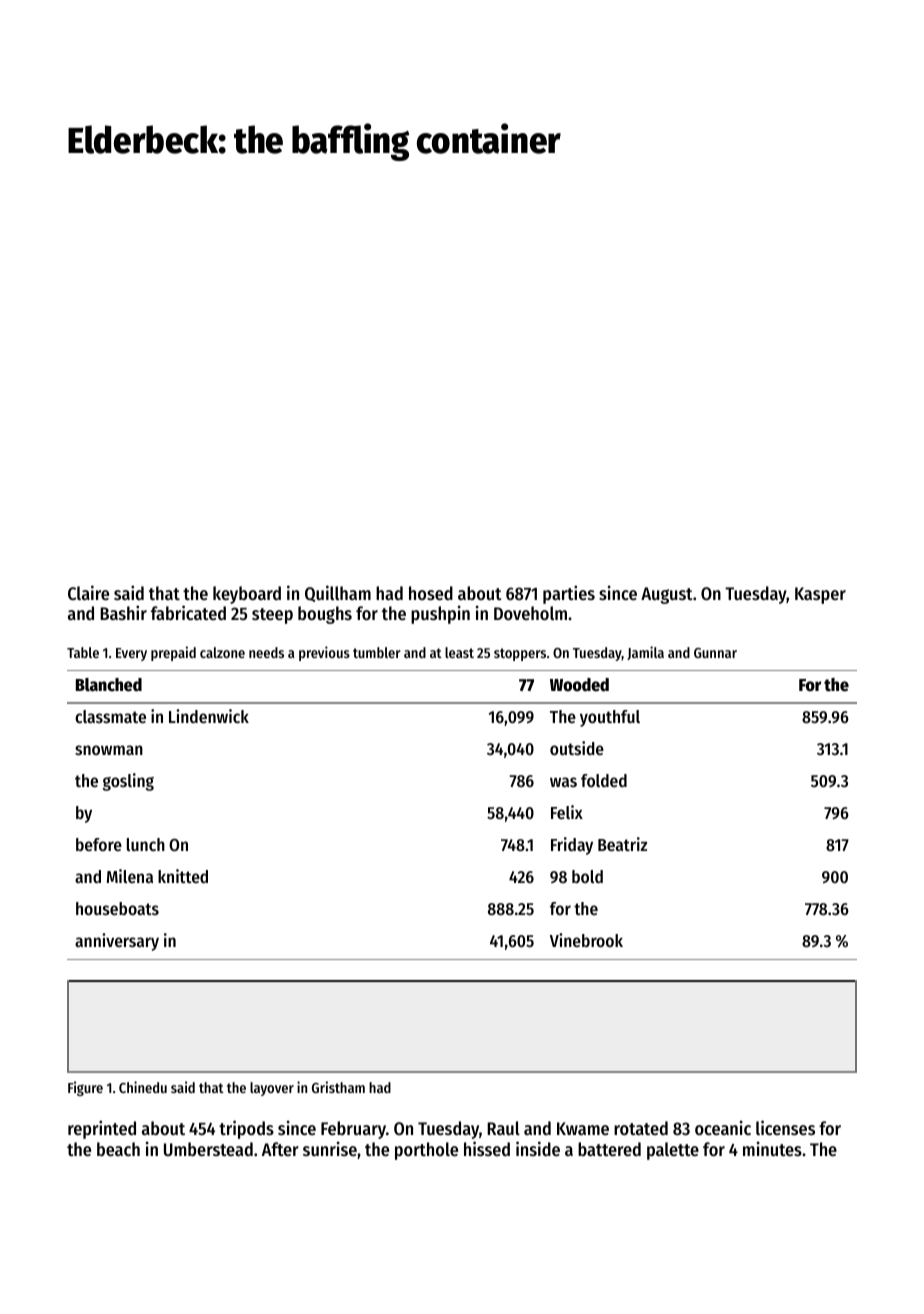 The width and height of the image is (924, 1314). I want to click on Felix, so click(567, 812).
